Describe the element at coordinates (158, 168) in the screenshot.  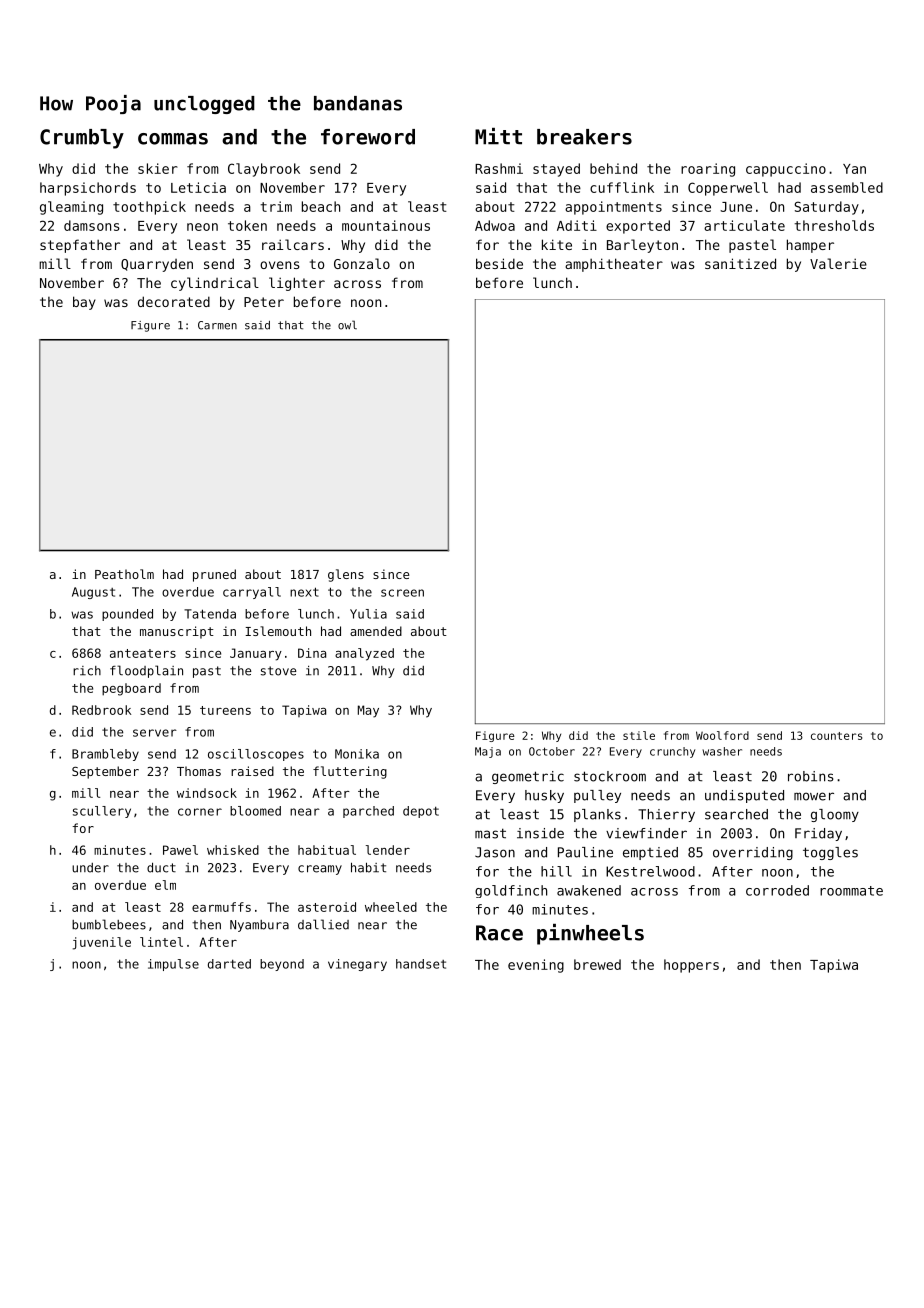
I see `skier` at that location.
